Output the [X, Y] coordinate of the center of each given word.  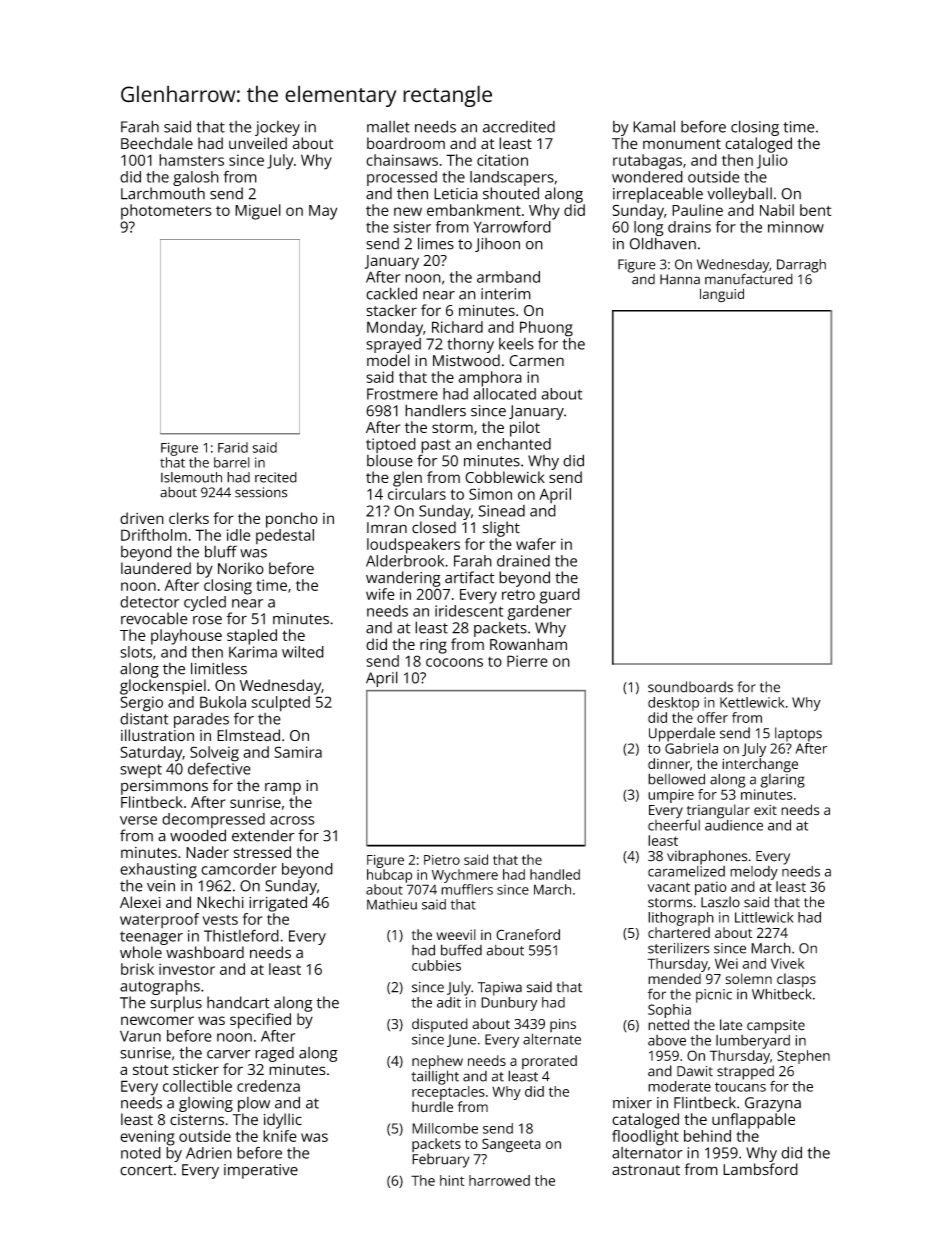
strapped [745, 1072]
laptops [798, 734]
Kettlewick [752, 702]
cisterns [197, 1120]
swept [141, 771]
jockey [277, 128]
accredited [519, 127]
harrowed [499, 1180]
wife [380, 594]
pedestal [285, 536]
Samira [298, 752]
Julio [772, 161]
